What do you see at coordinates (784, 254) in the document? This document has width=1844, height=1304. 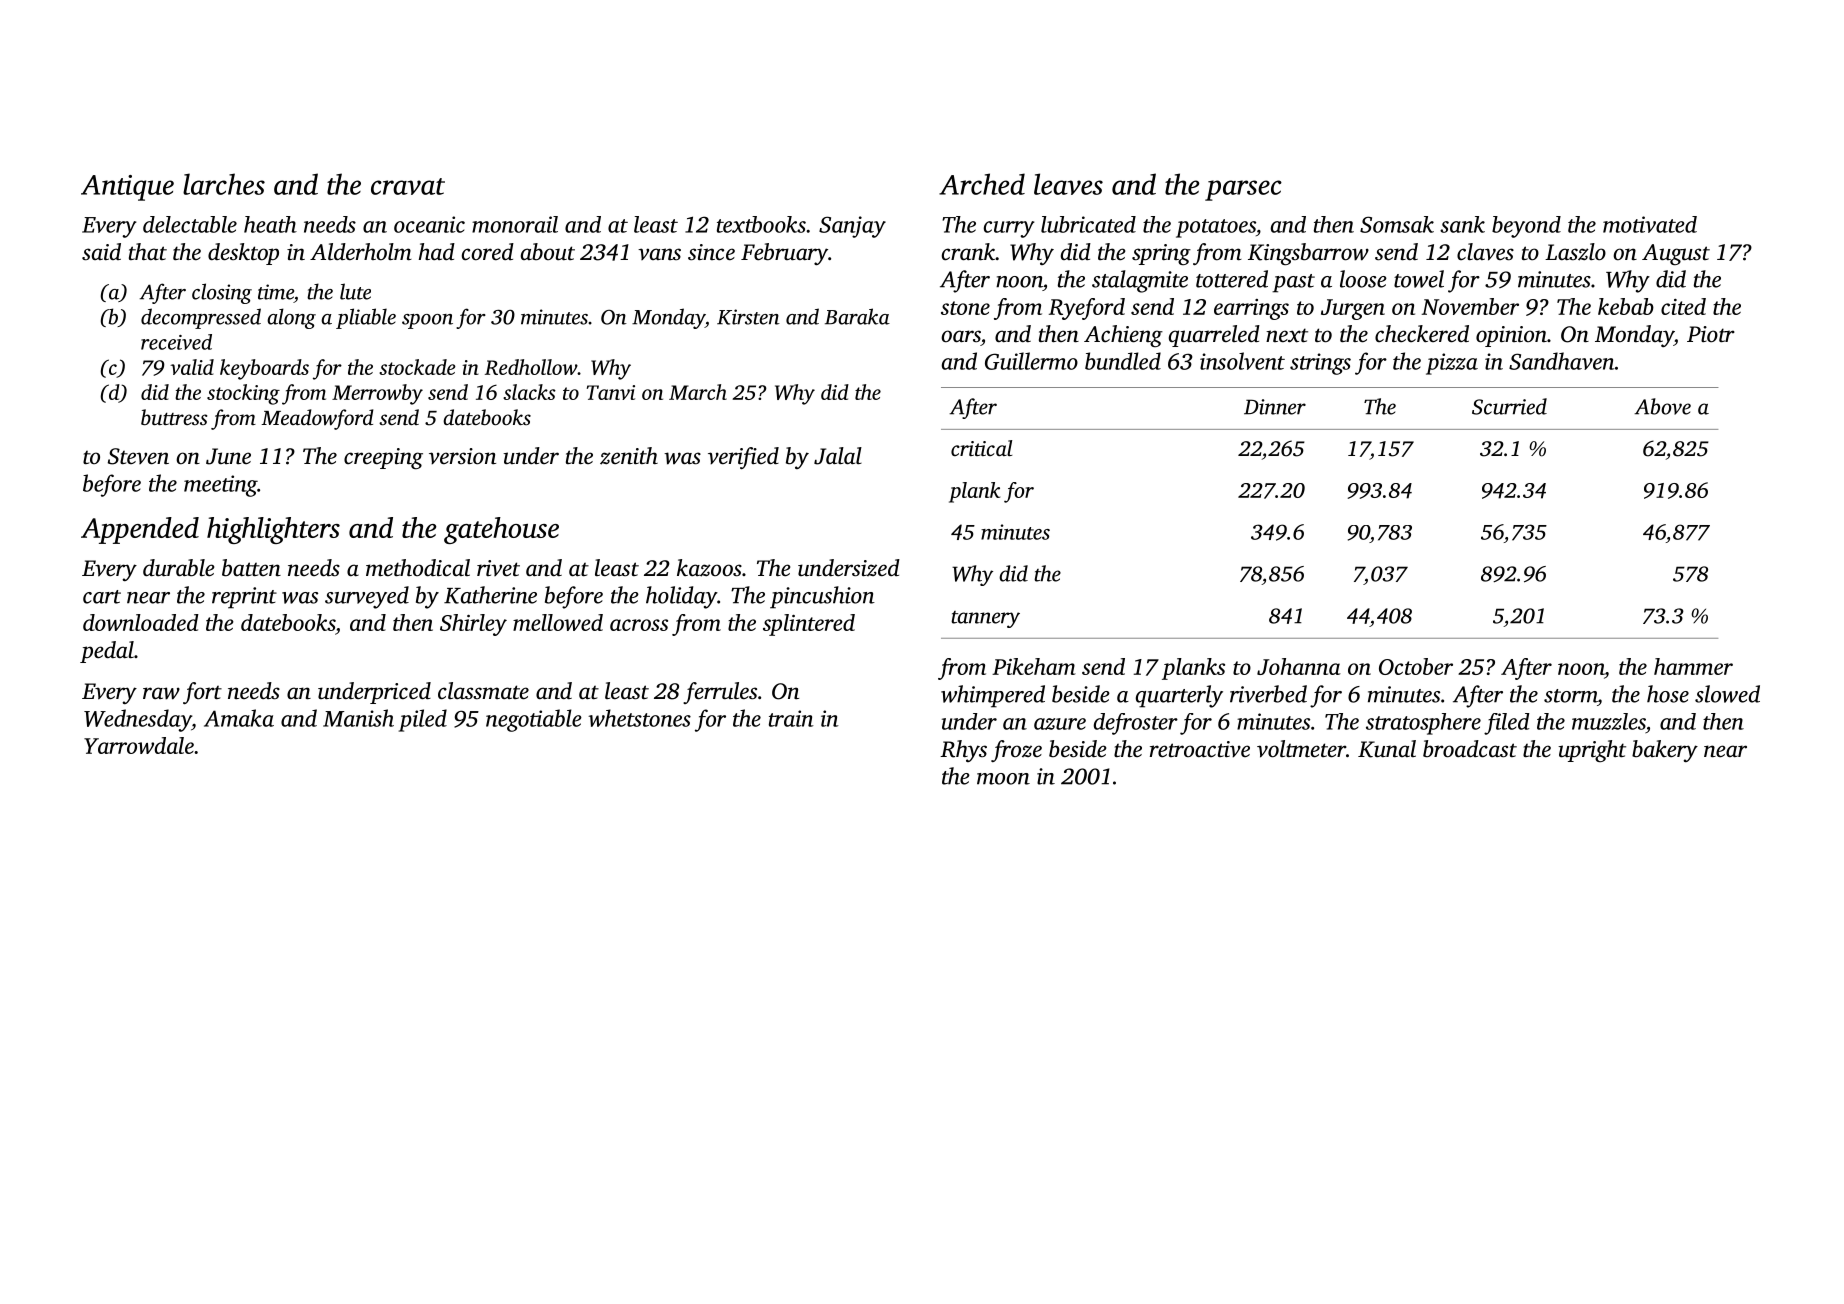 I see `February` at bounding box center [784, 254].
